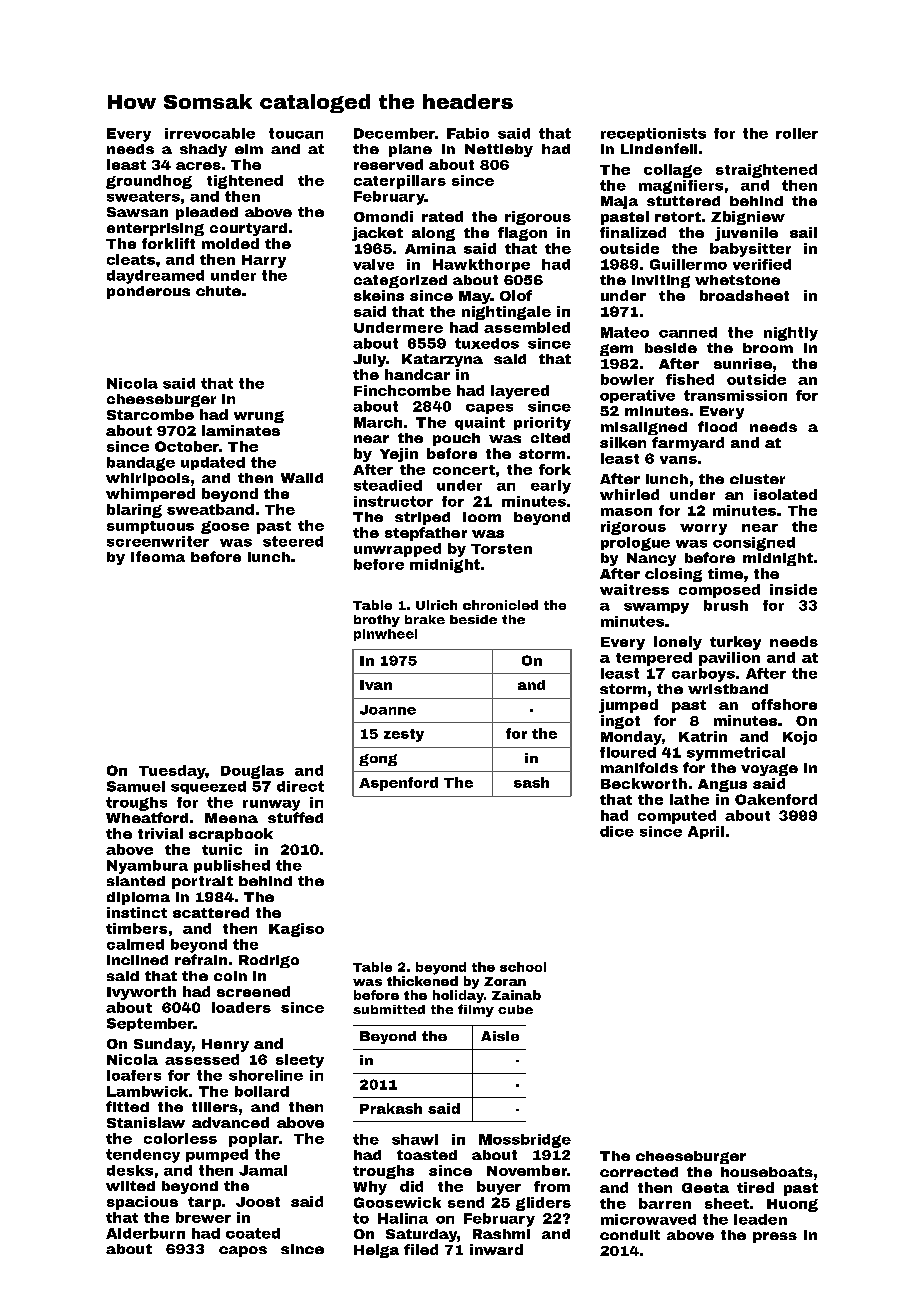 This screenshot has height=1308, width=924. Describe the element at coordinates (391, 1108) in the screenshot. I see `Prakash` at that location.
